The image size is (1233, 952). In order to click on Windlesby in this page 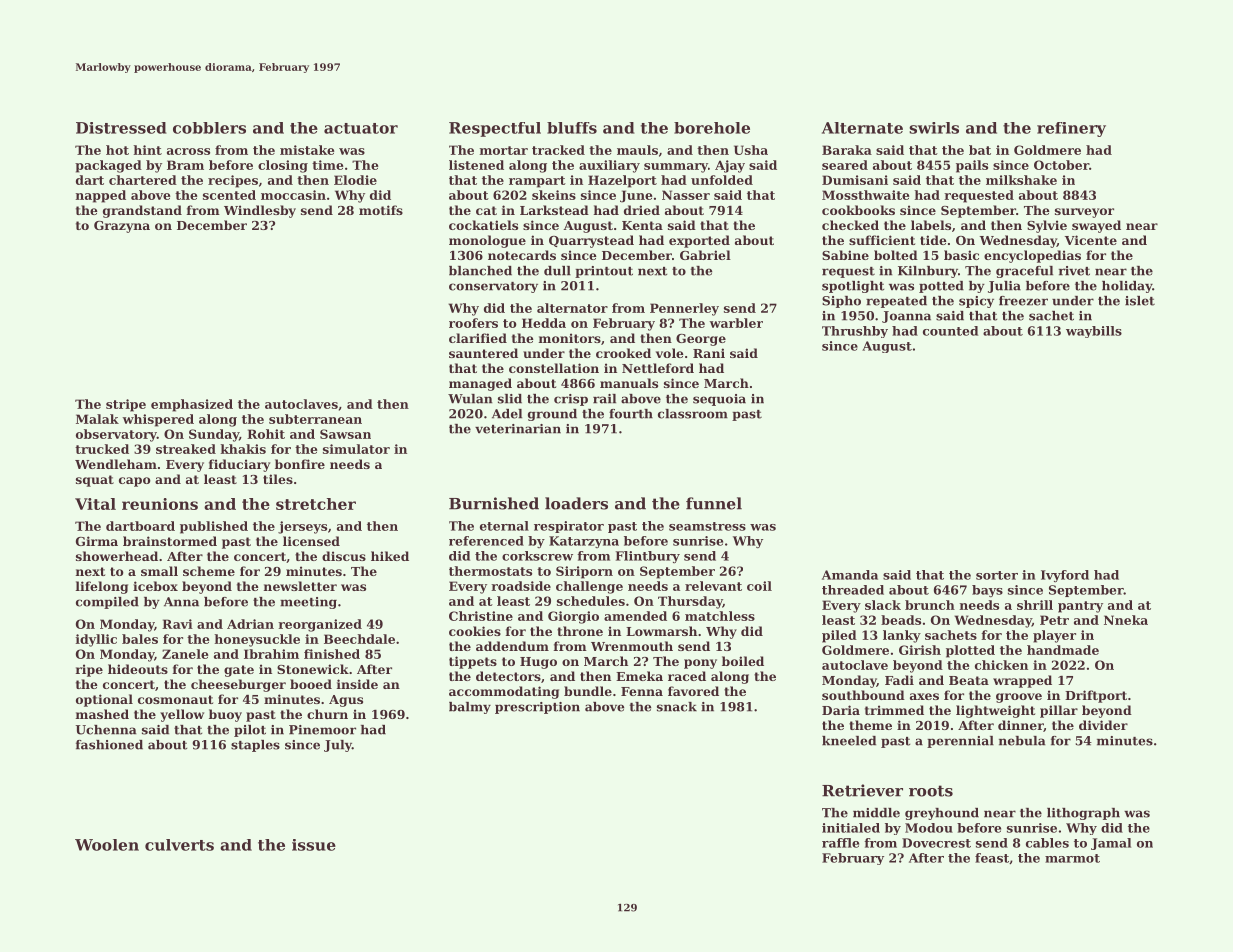, I will do `click(260, 211)`.
